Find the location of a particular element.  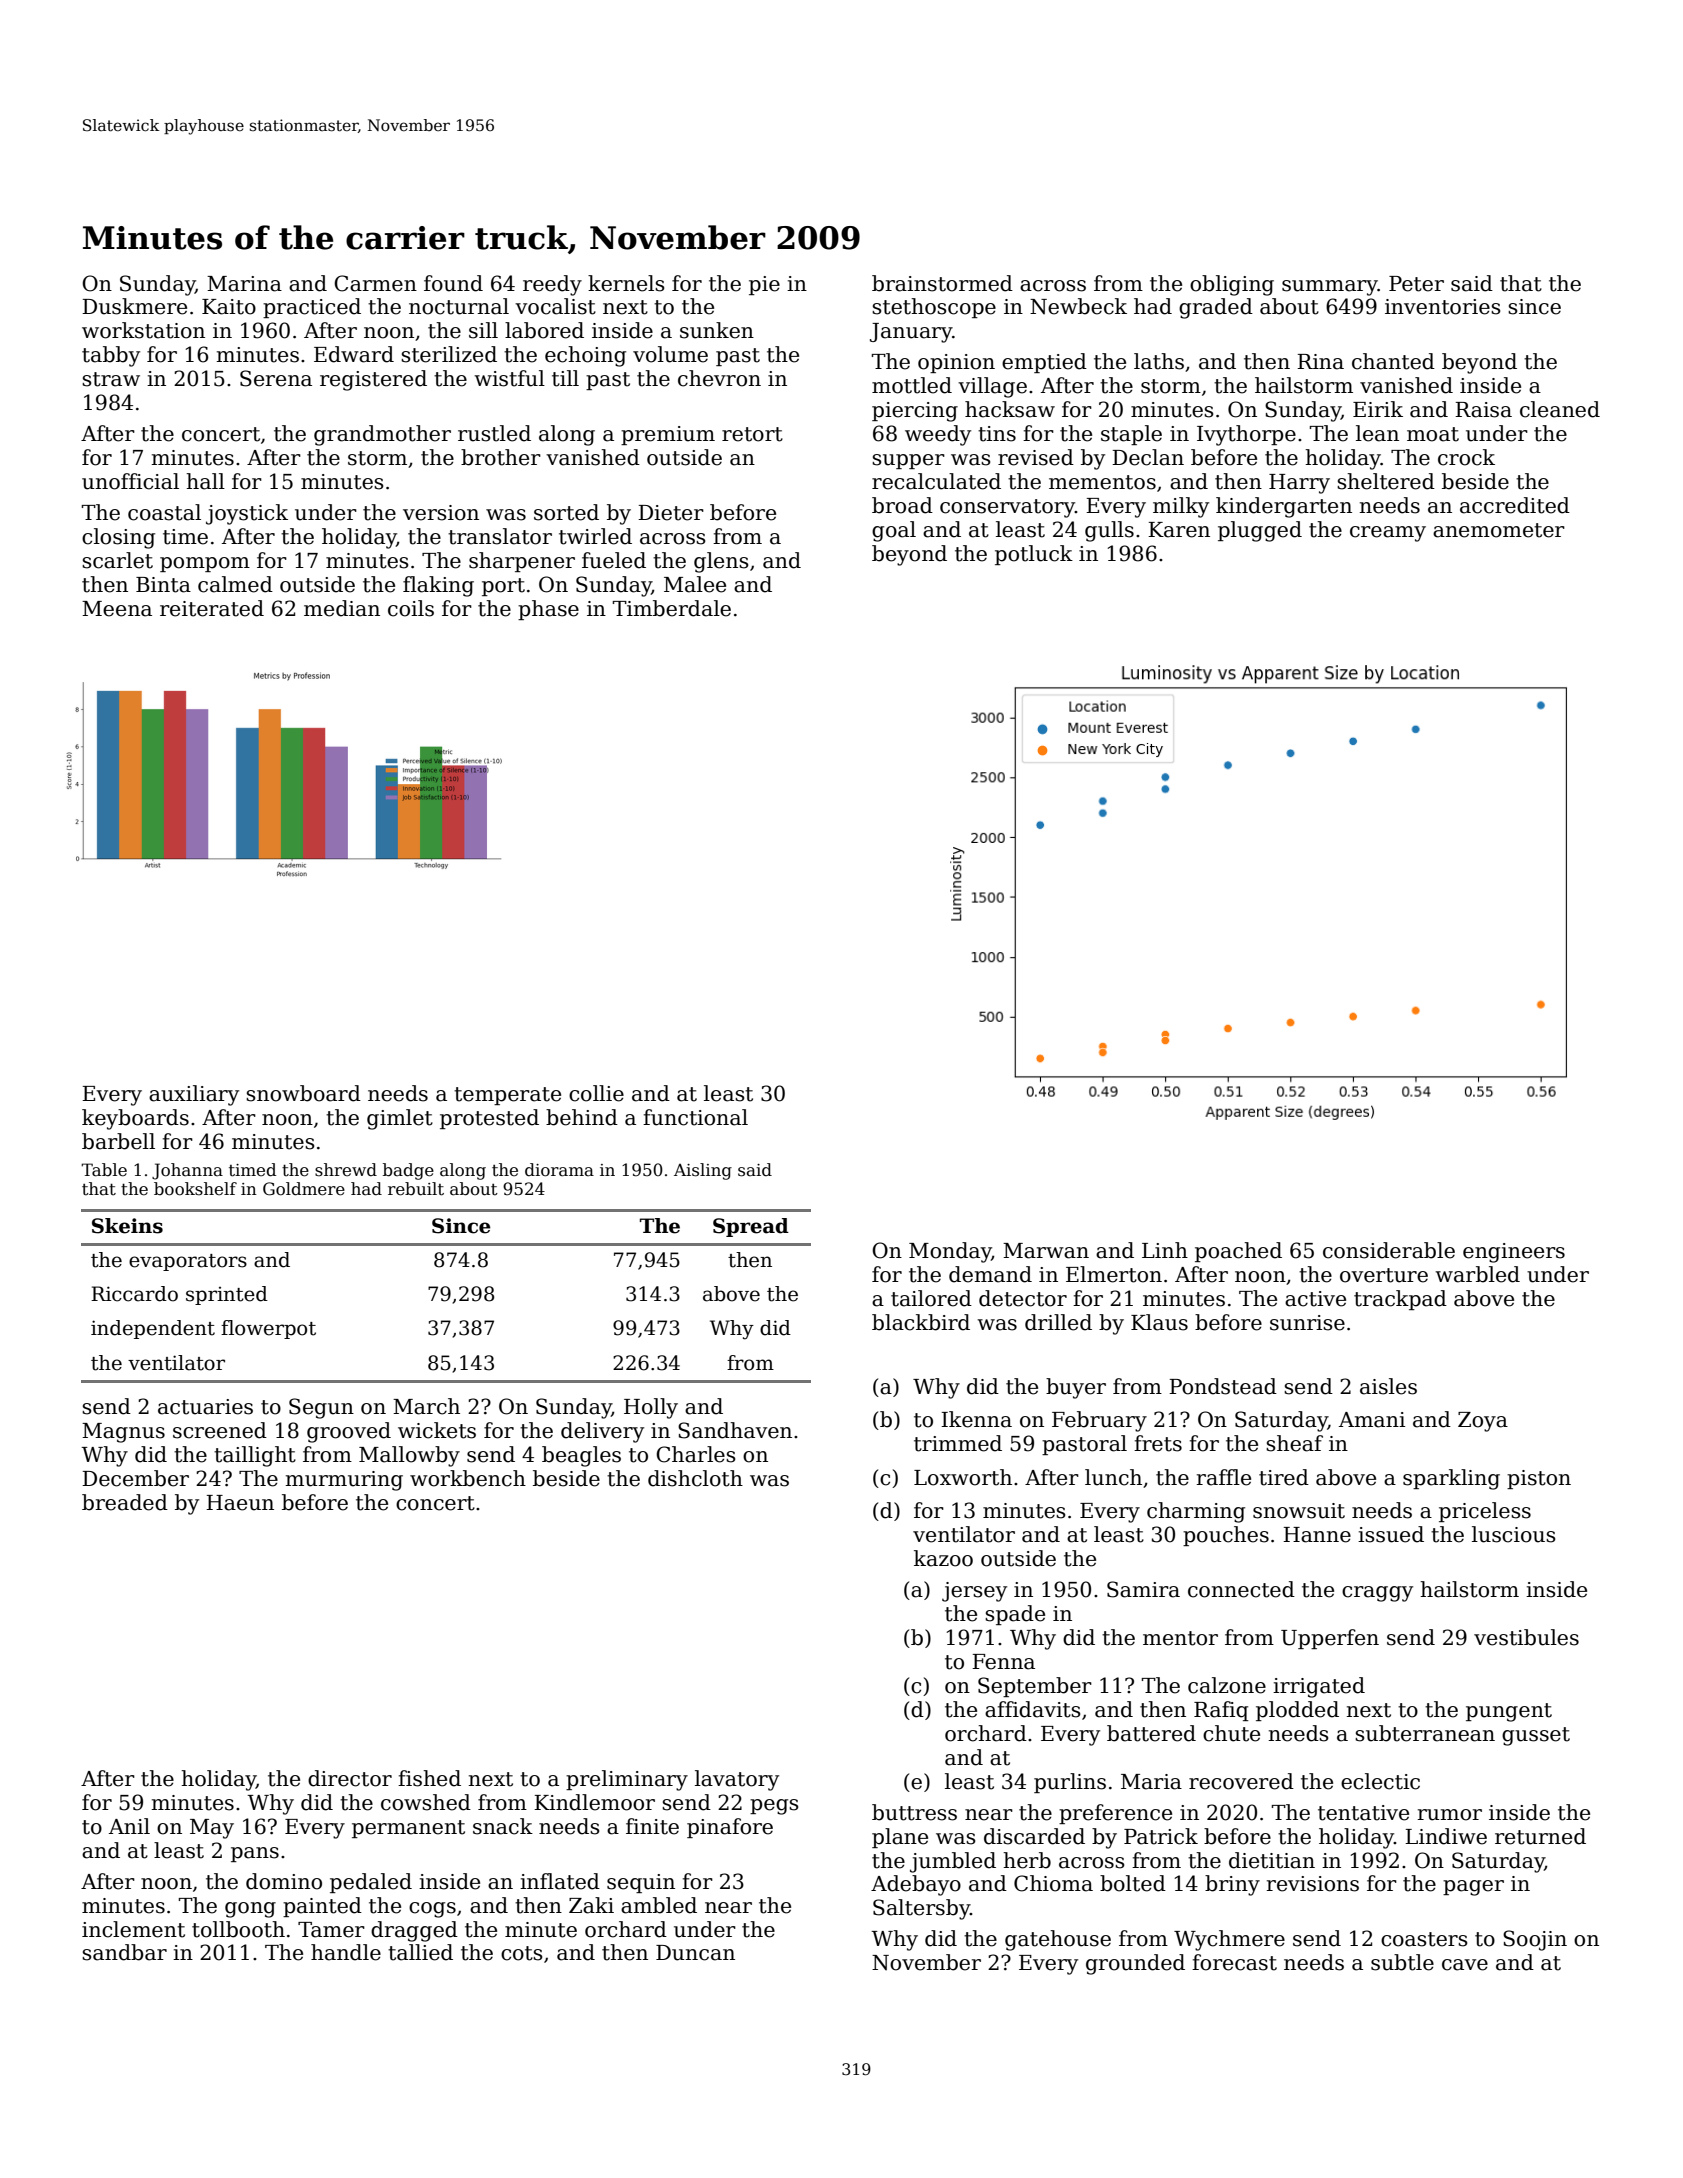

Duskmere is located at coordinates (134, 306).
